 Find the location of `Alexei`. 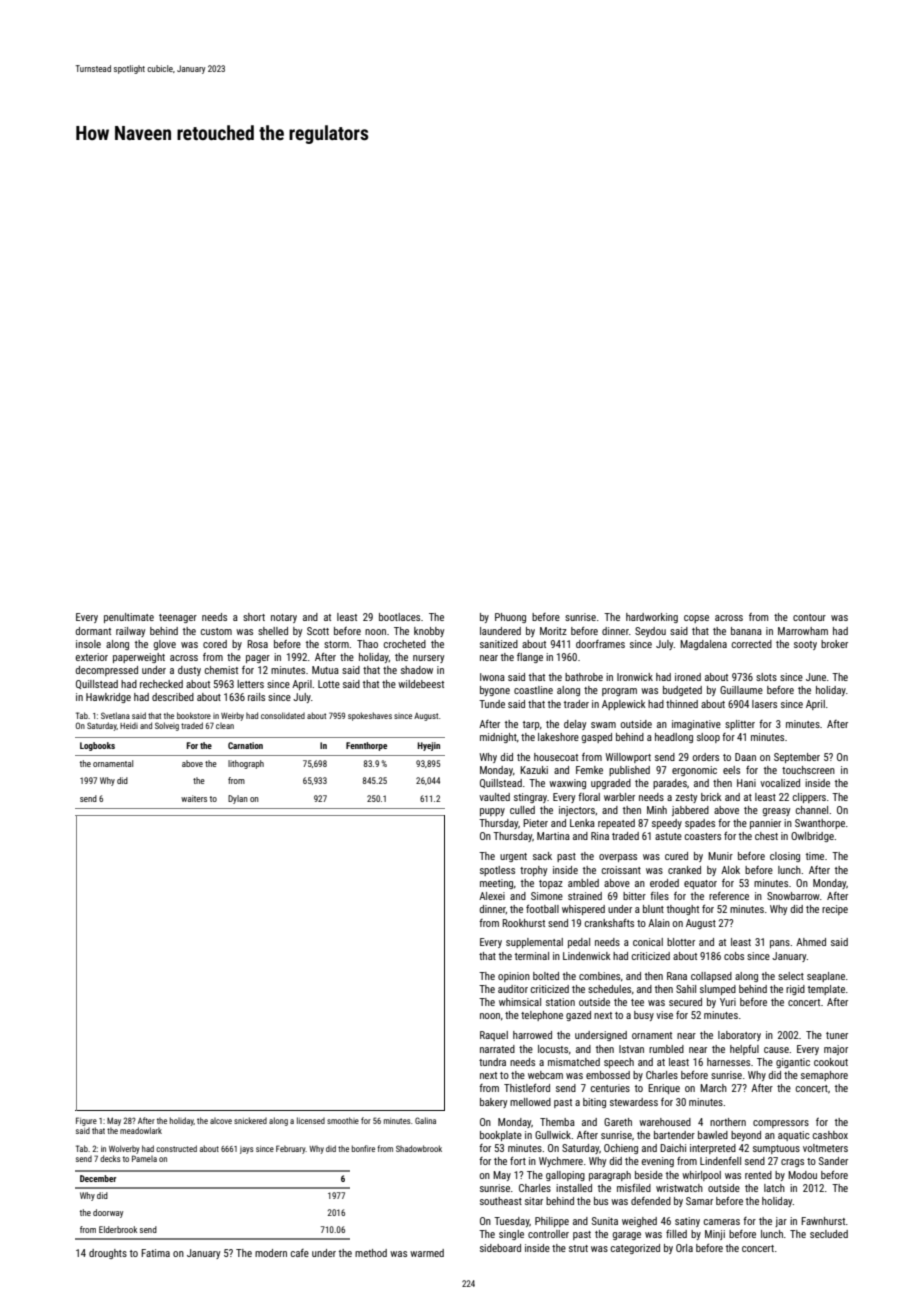

Alexei is located at coordinates (492, 896).
